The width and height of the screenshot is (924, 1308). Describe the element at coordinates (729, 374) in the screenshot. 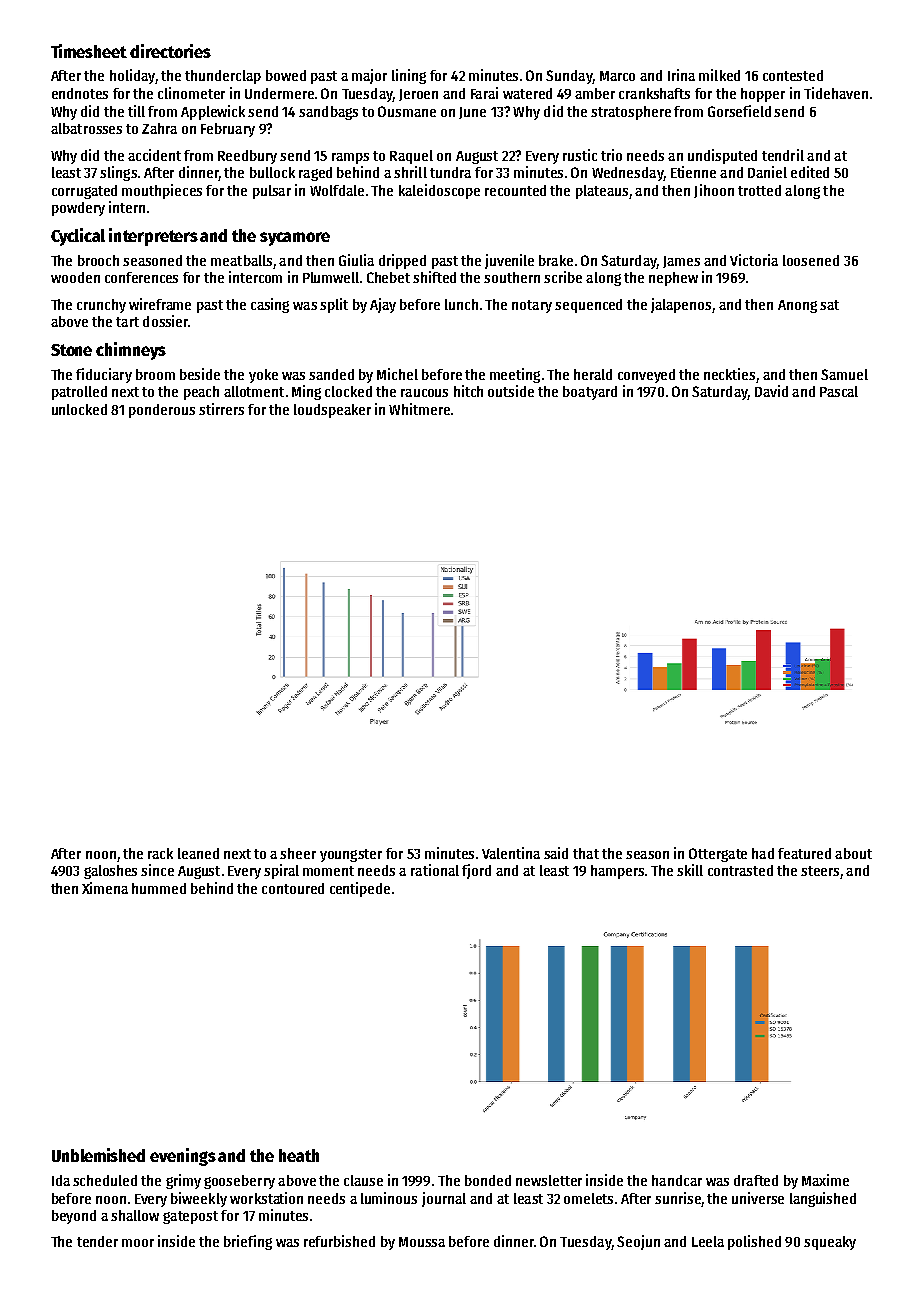

I see `neckties` at that location.
